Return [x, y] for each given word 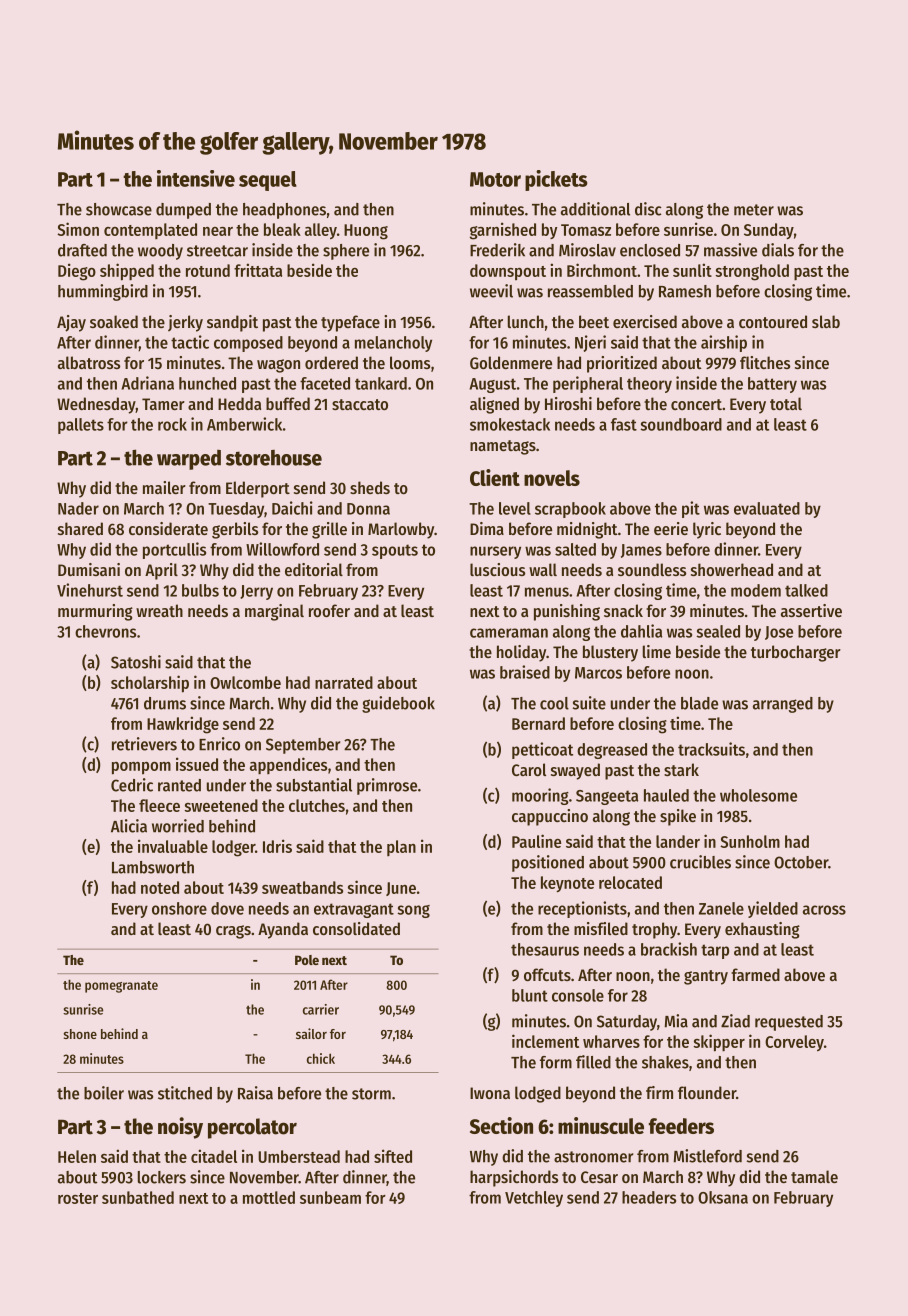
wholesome [758, 795]
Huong [366, 232]
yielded [773, 909]
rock [172, 424]
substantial [314, 785]
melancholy [393, 344]
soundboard [681, 424]
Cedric [132, 785]
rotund [208, 270]
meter [754, 210]
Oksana [723, 1197]
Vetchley [534, 1199]
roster [78, 1198]
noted [160, 887]
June [401, 889]
